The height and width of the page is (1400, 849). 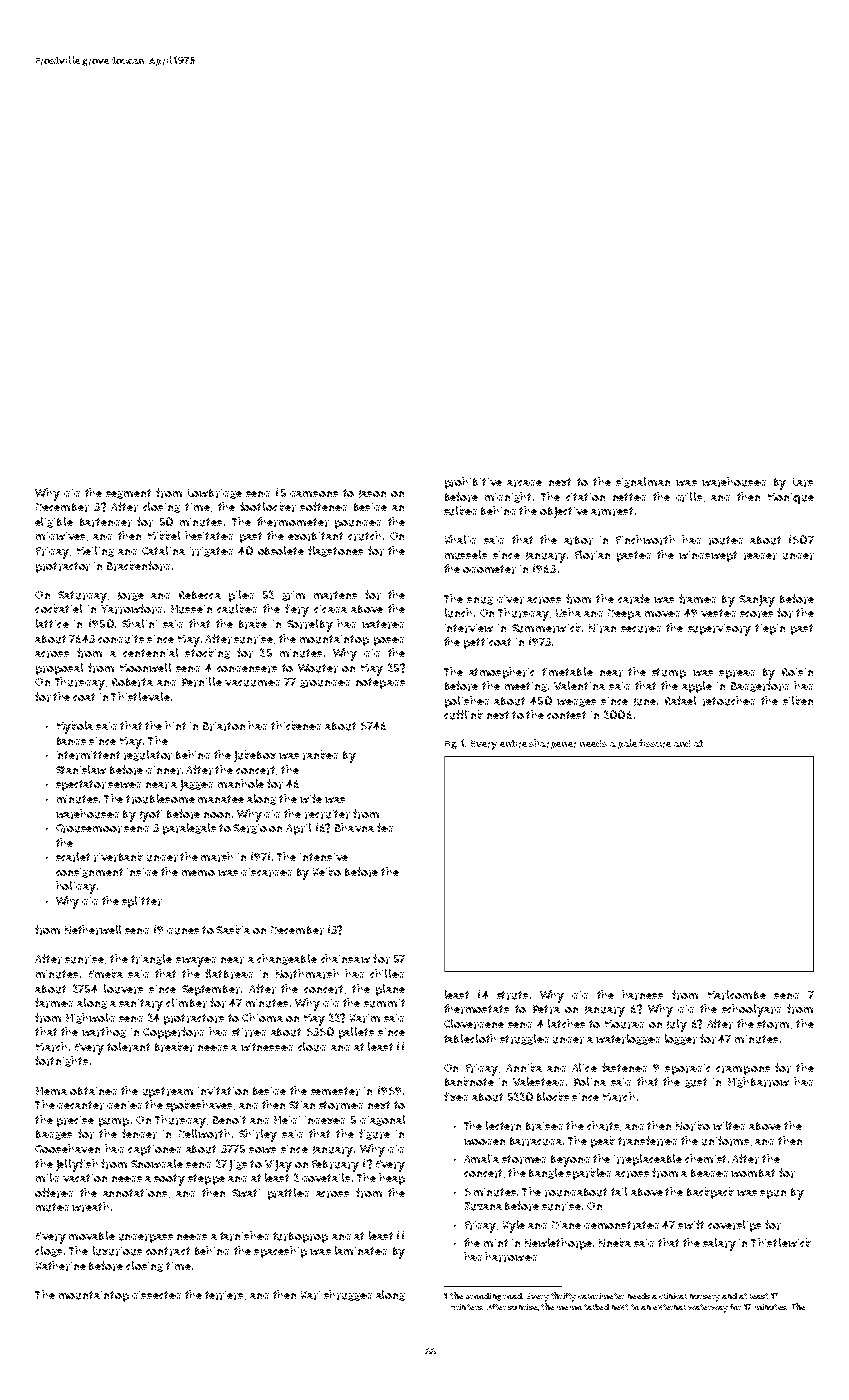 I want to click on shrugged, so click(x=348, y=1295).
